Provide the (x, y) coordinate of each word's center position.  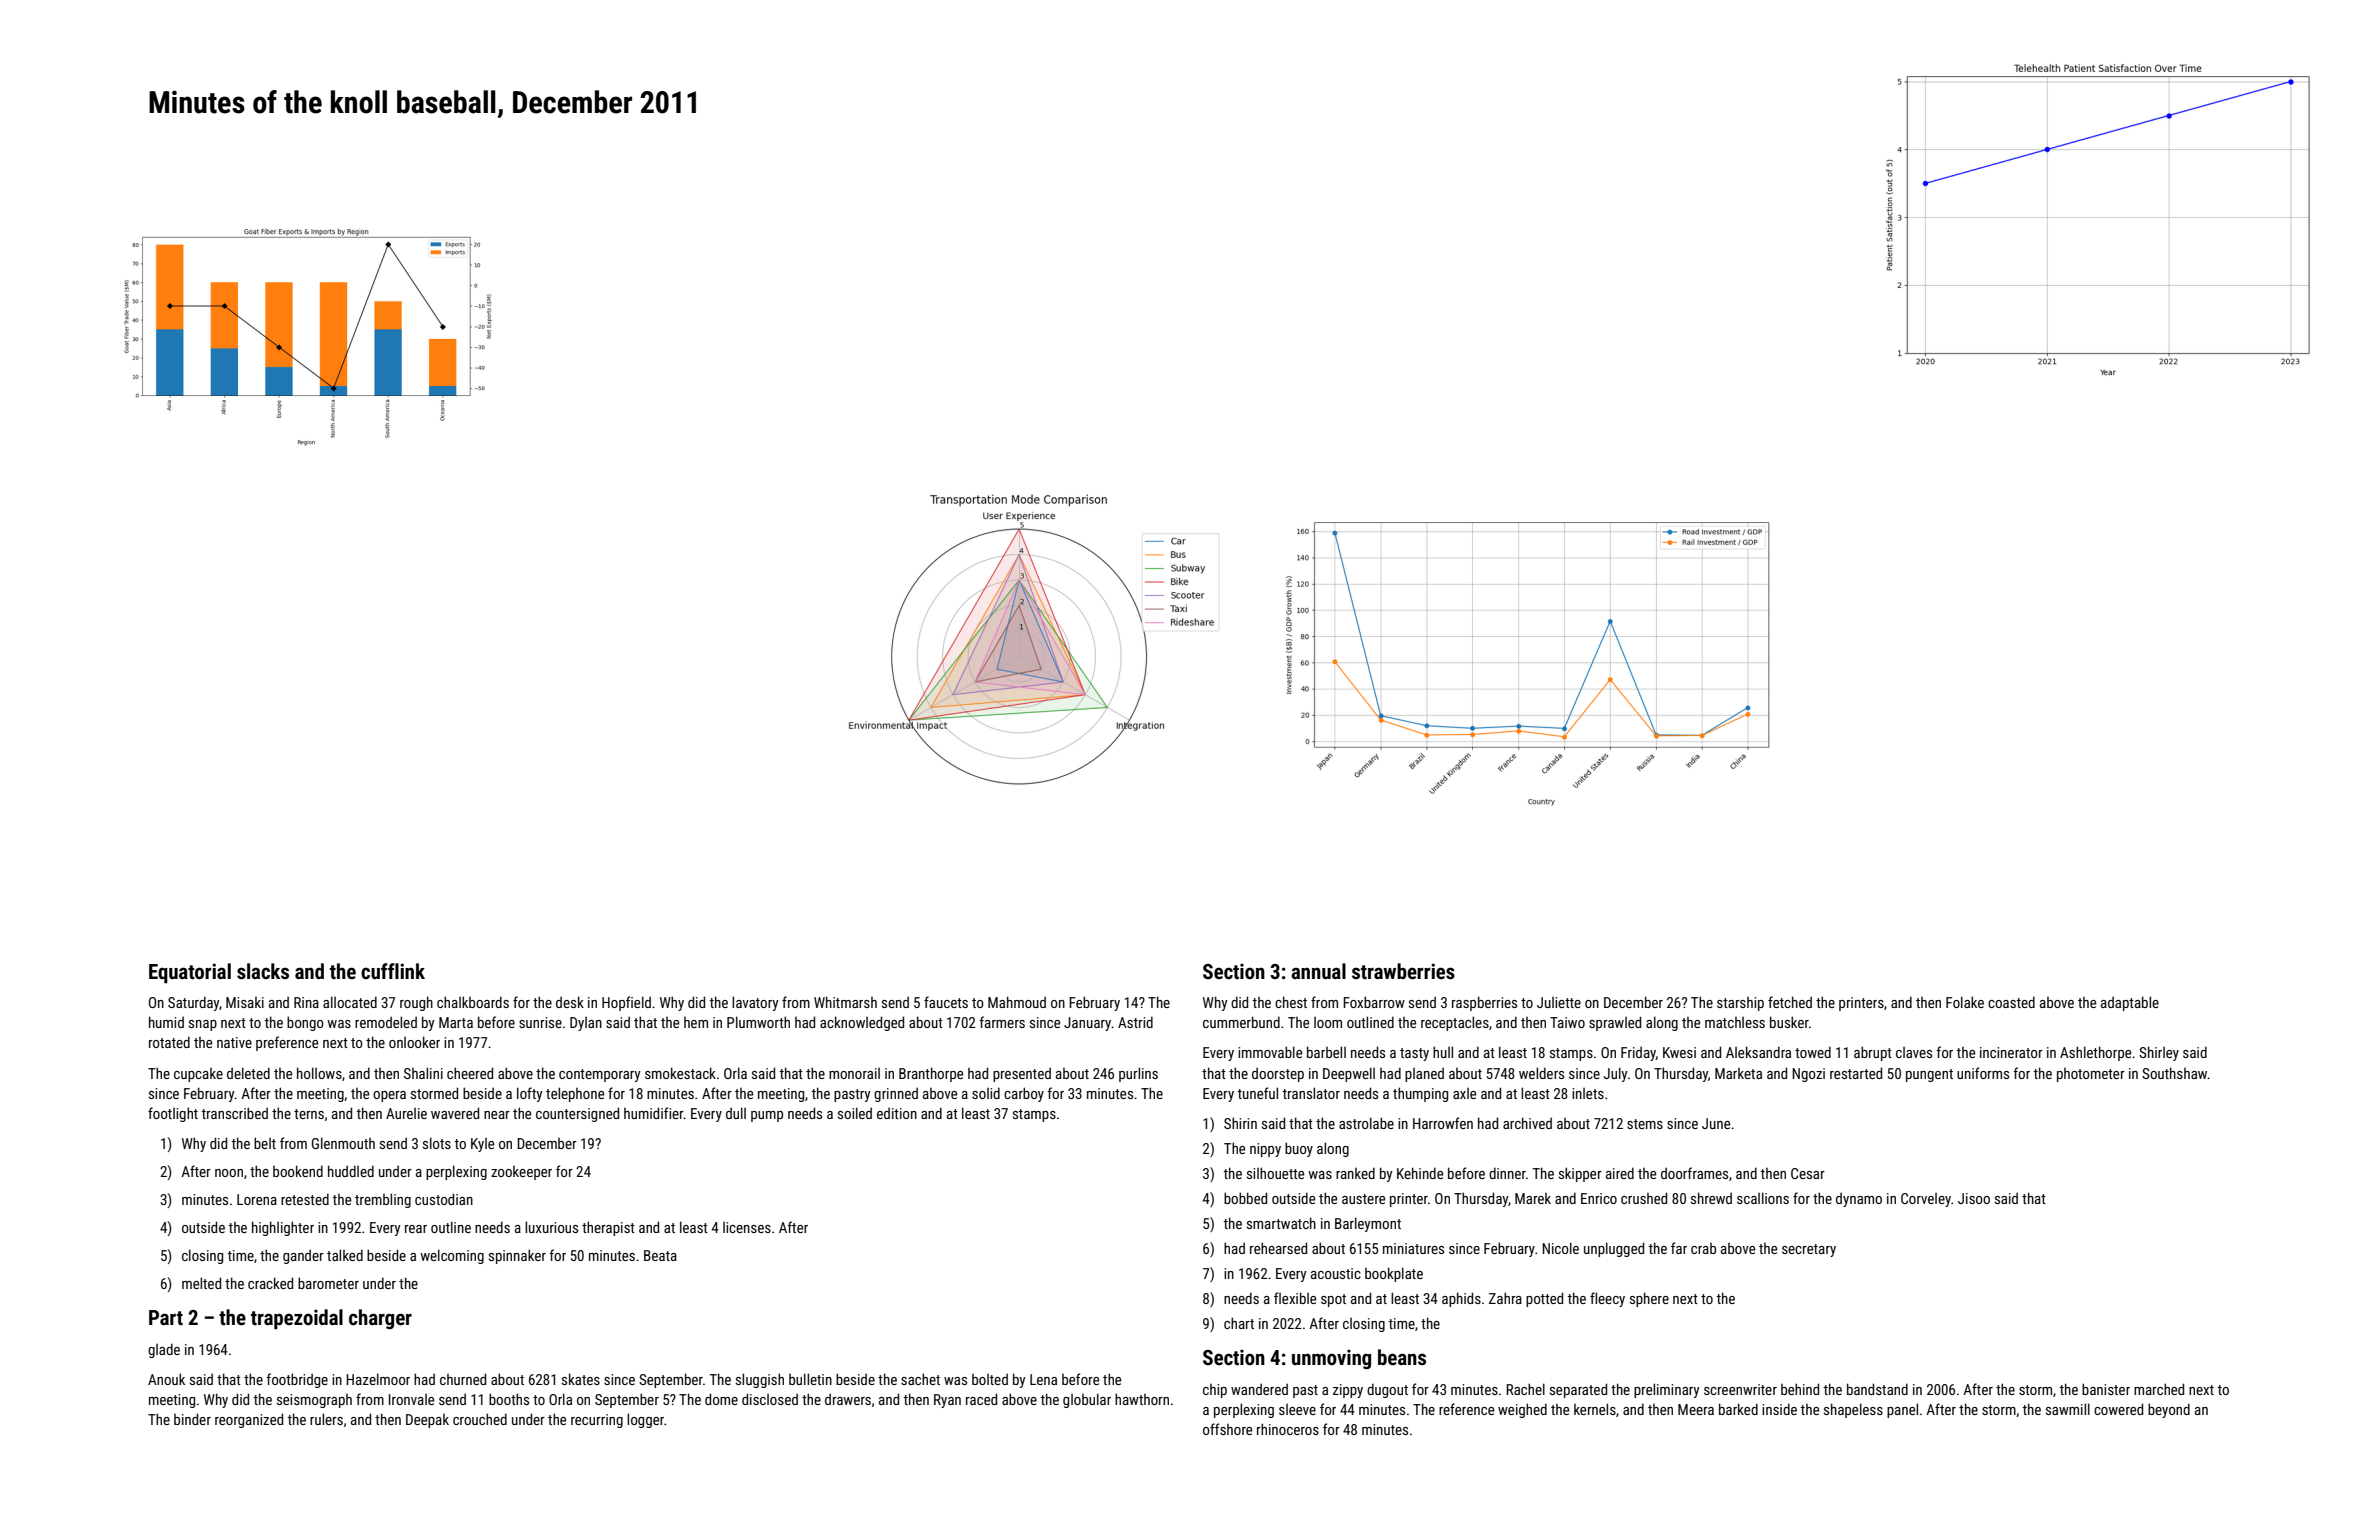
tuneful (1257, 1093)
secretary (1809, 1250)
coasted (2011, 1002)
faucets (946, 1002)
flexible (1295, 1298)
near (497, 1115)
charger (380, 1319)
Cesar (1808, 1173)
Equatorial (190, 973)
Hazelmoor (378, 1379)
